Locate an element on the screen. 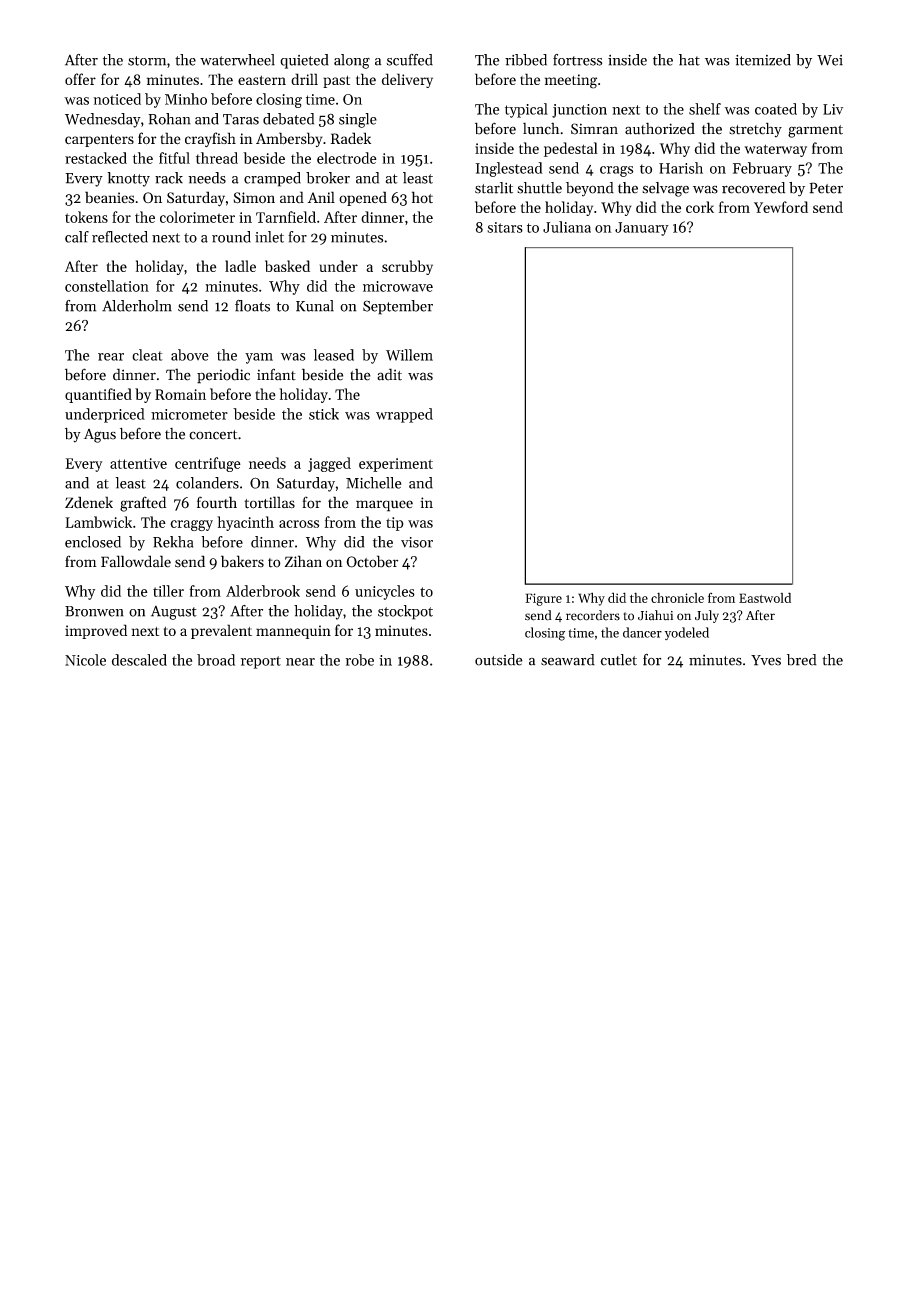 The width and height of the screenshot is (908, 1316). calf is located at coordinates (77, 237).
